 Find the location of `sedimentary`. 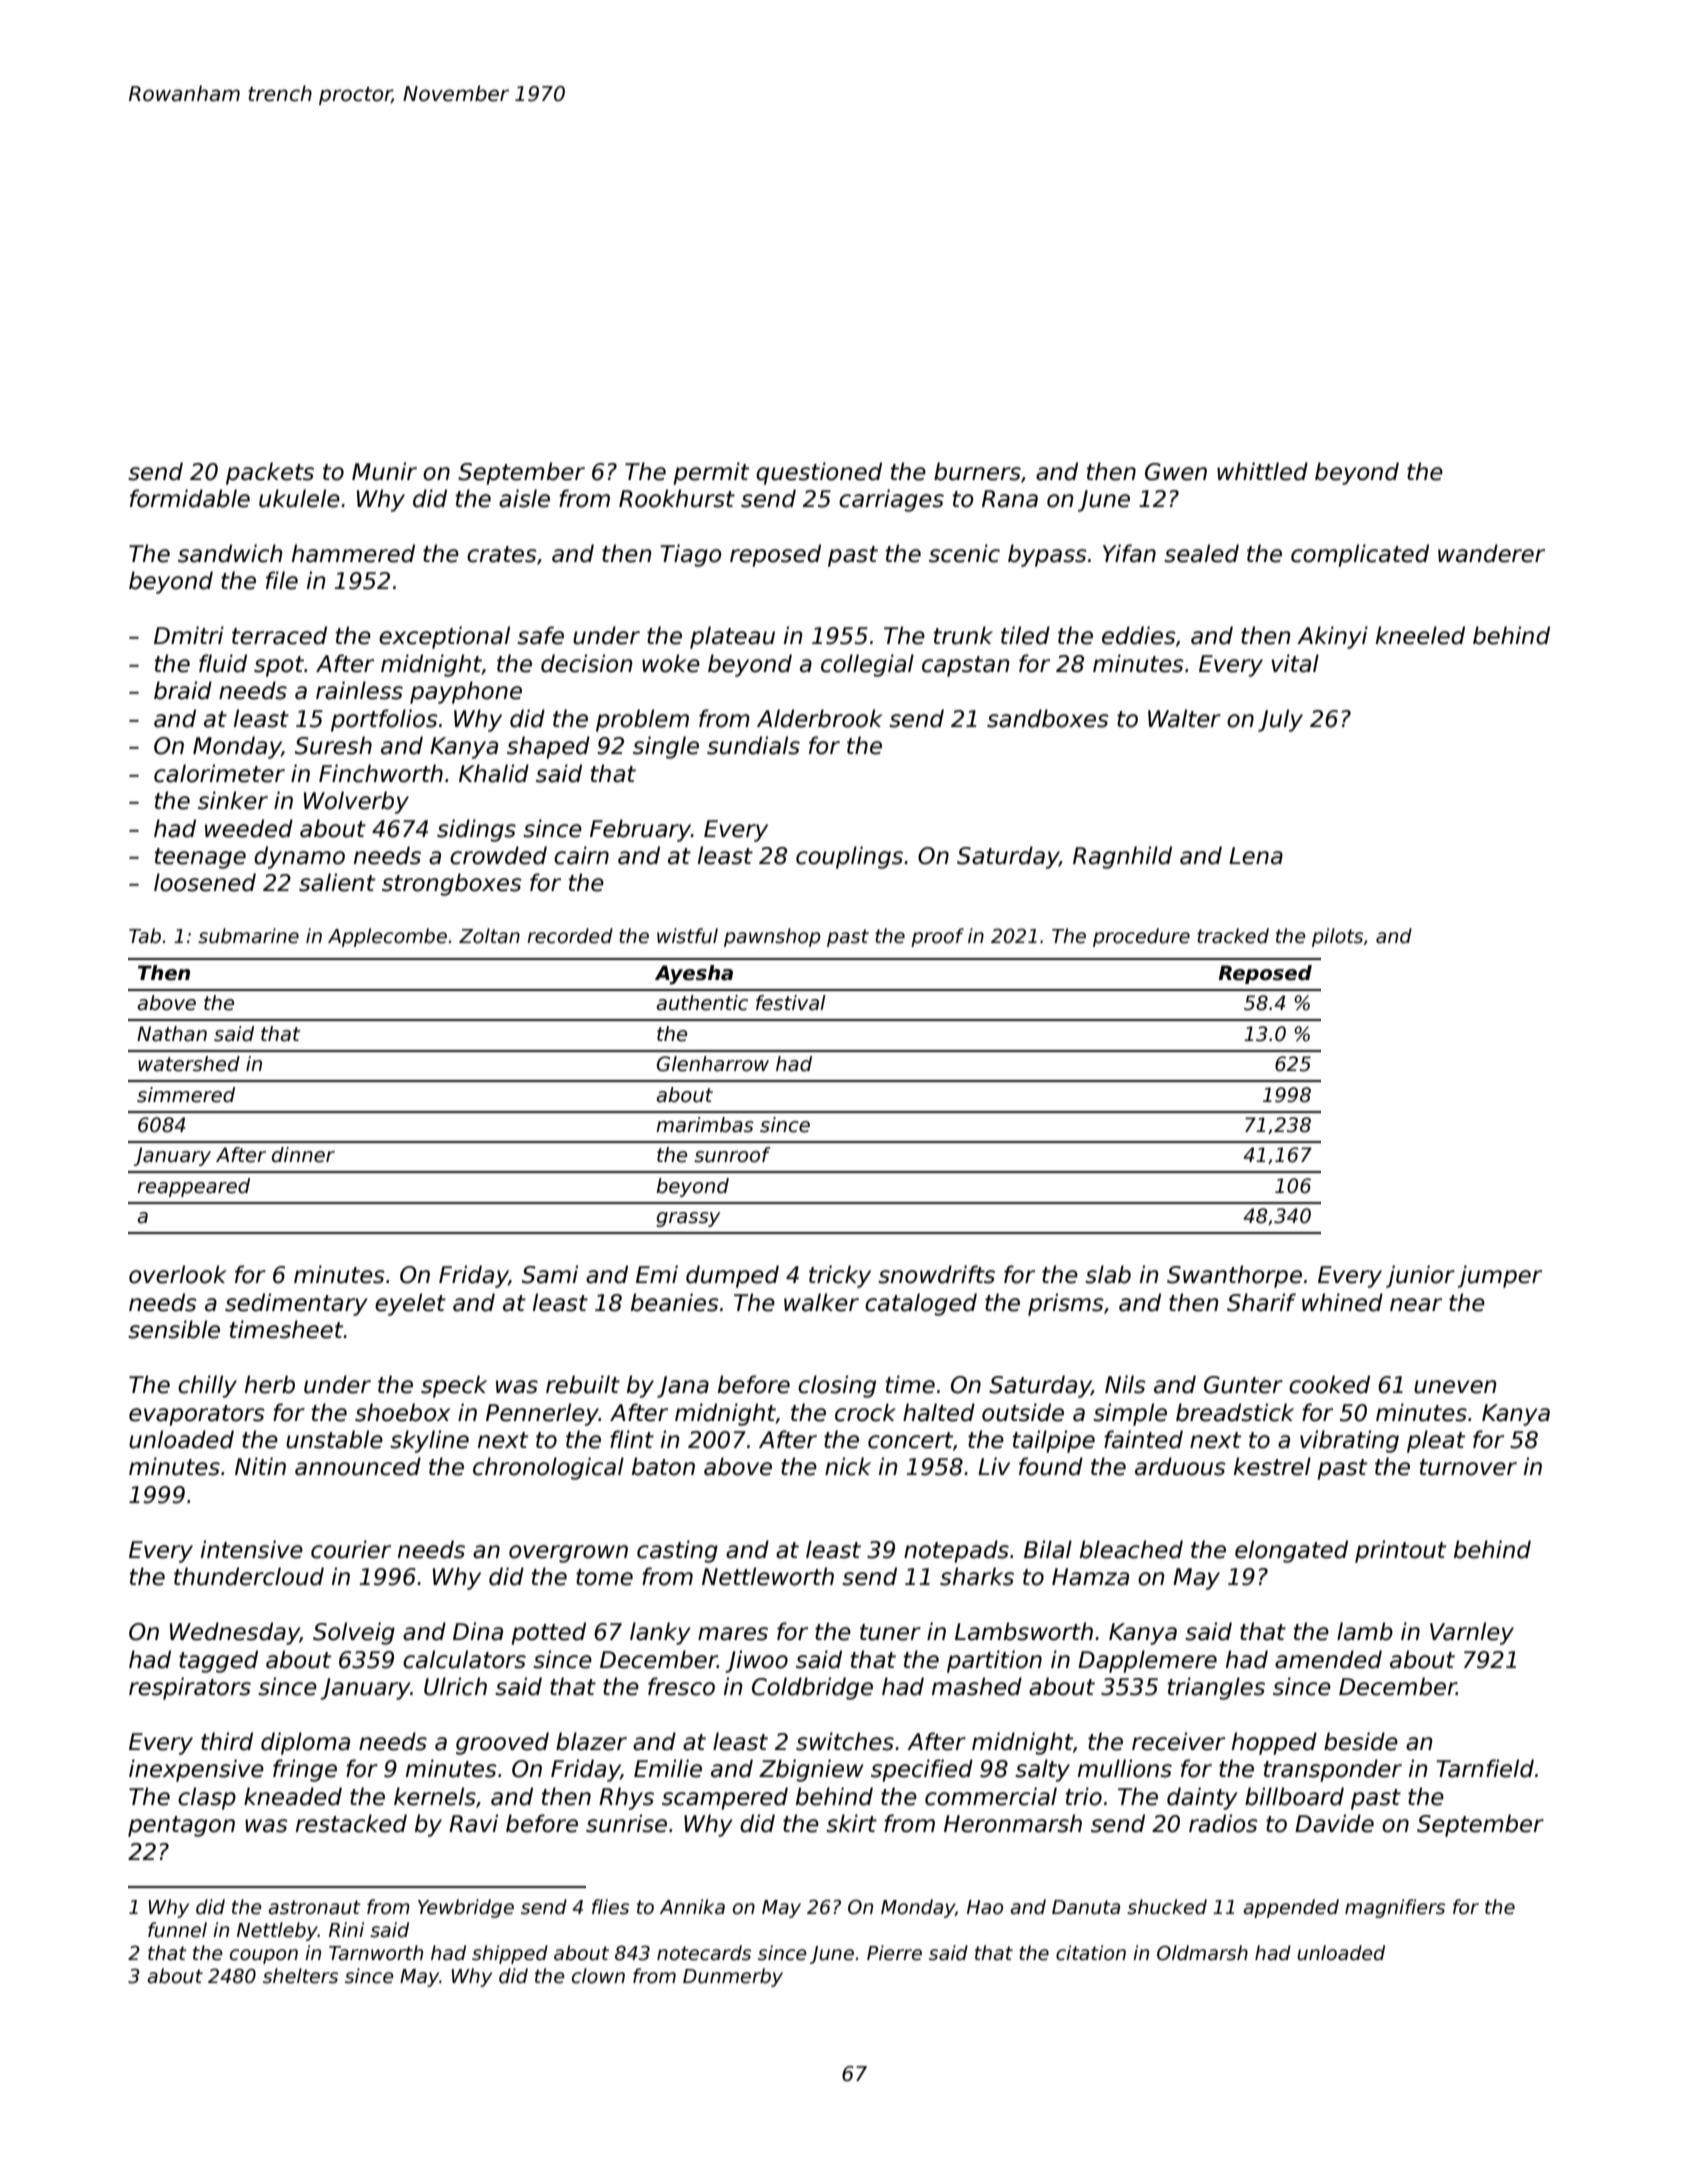

sedimentary is located at coordinates (296, 1304).
